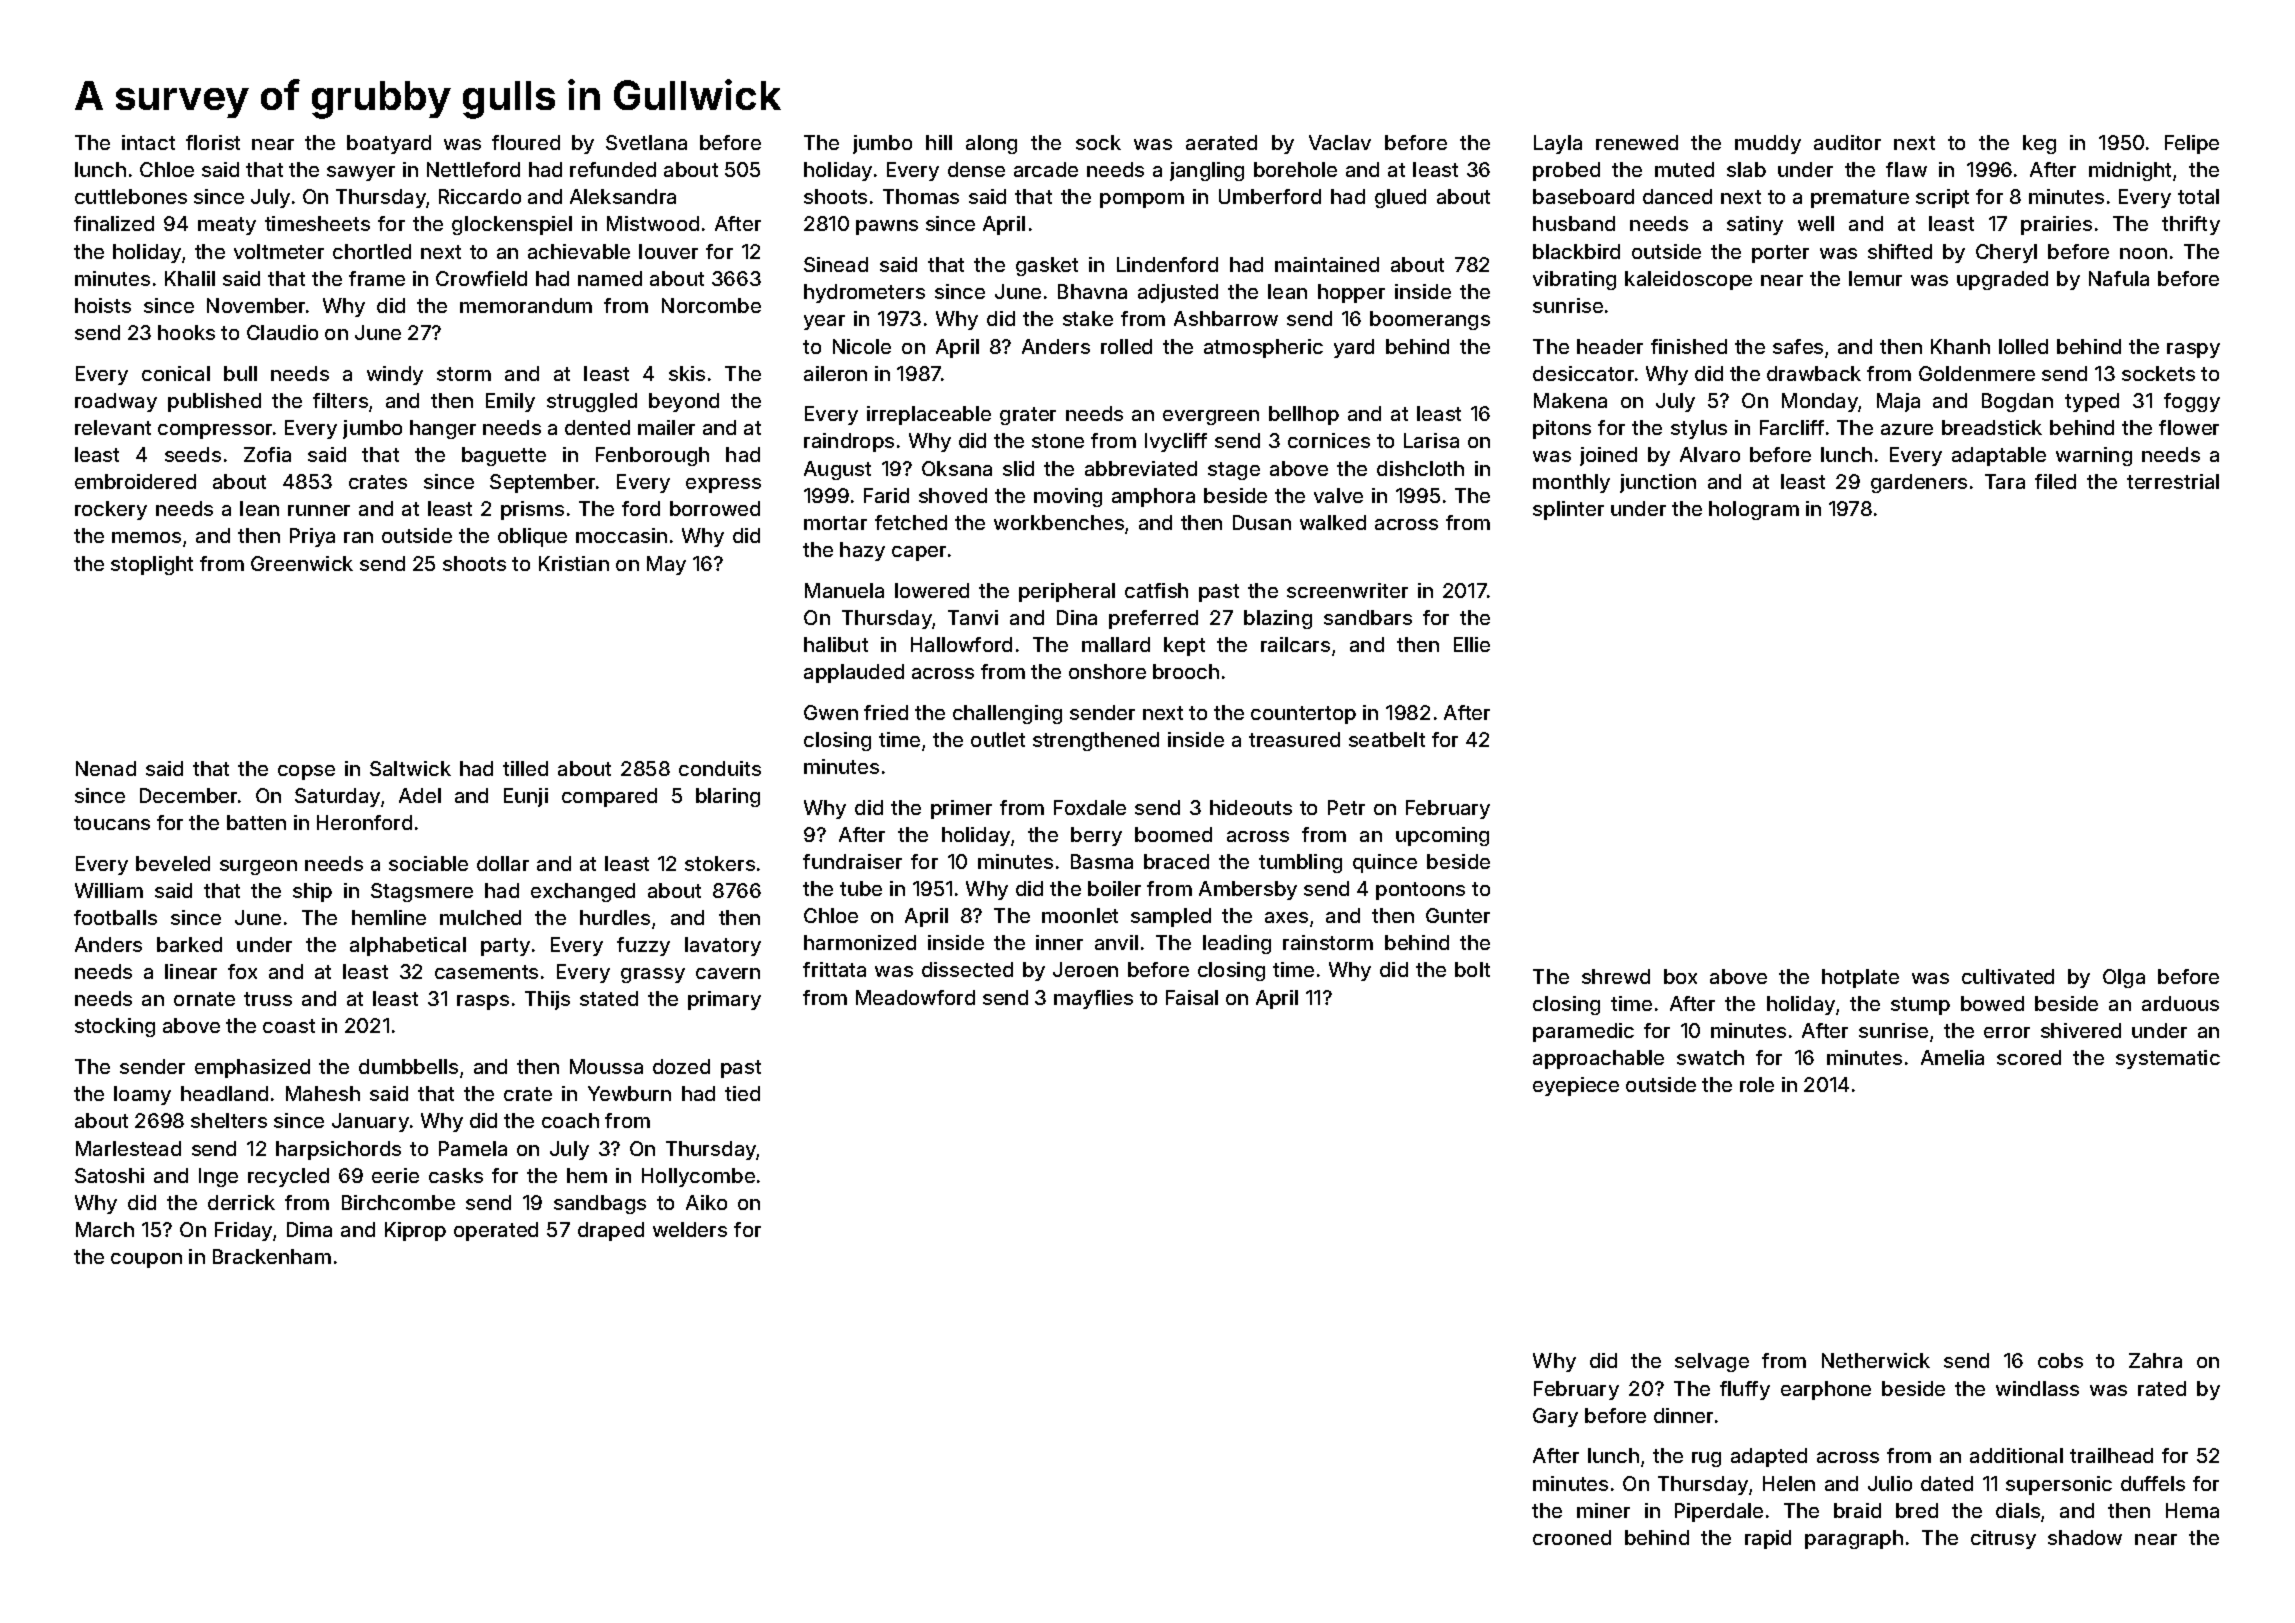  I want to click on headland, so click(224, 1093).
